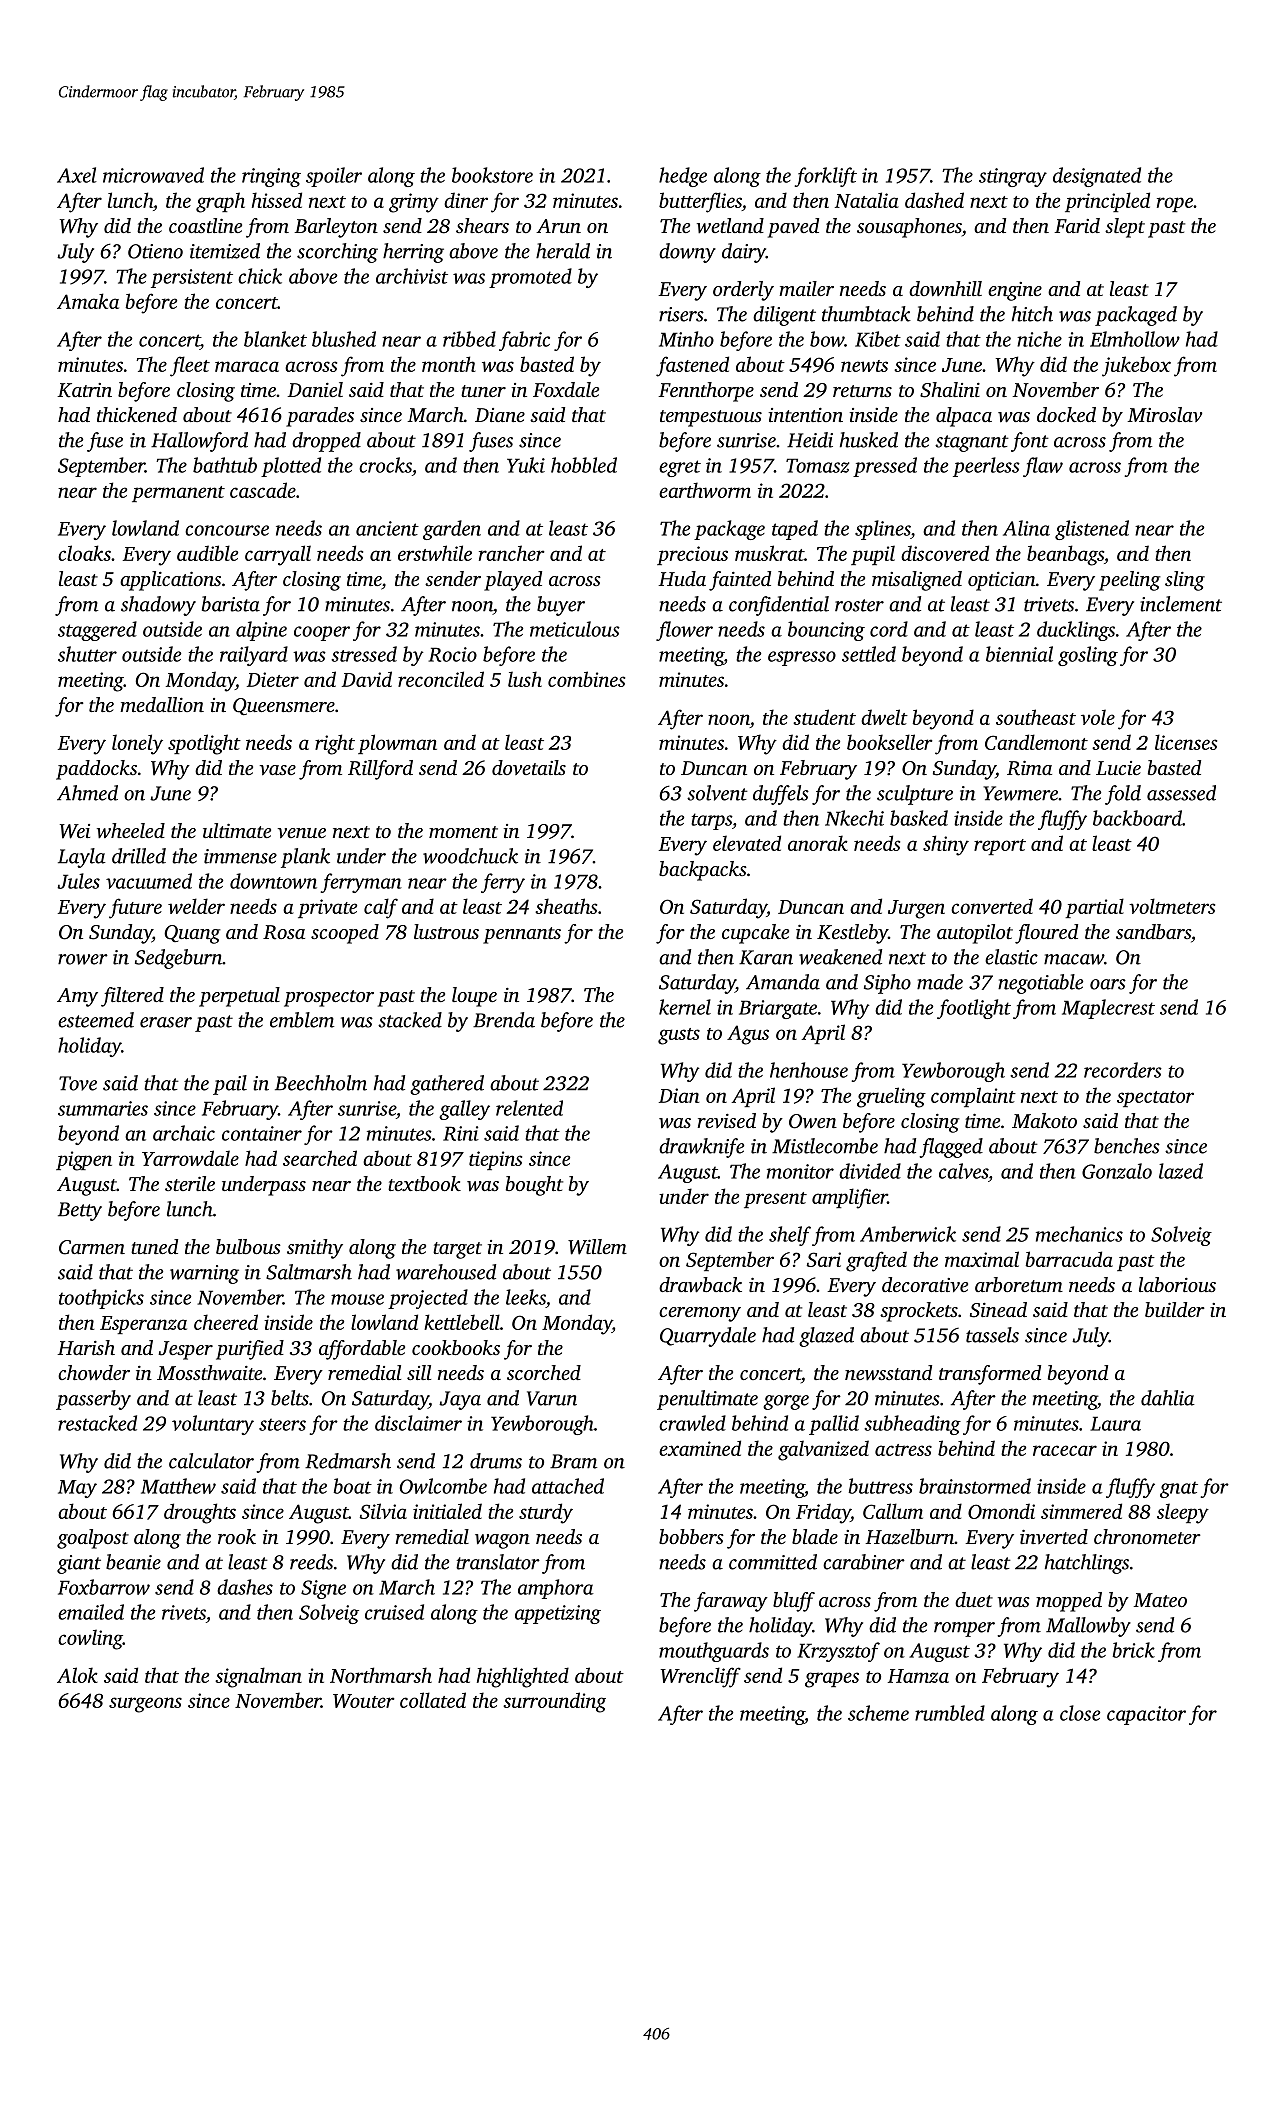 This screenshot has height=2119, width=1286. What do you see at coordinates (446, 1272) in the screenshot?
I see `warehoused` at bounding box center [446, 1272].
